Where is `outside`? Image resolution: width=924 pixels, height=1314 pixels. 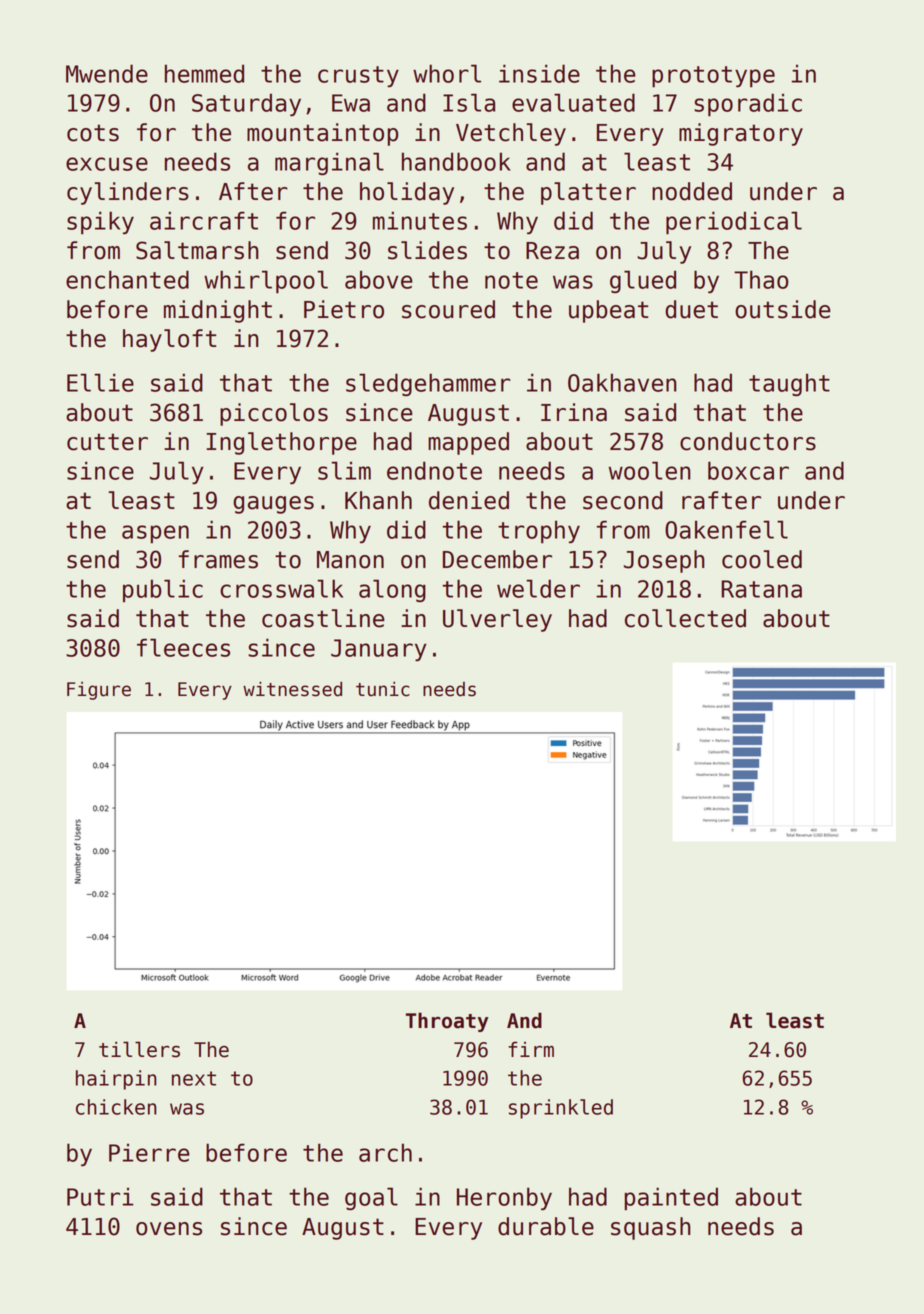 outside is located at coordinates (783, 309).
